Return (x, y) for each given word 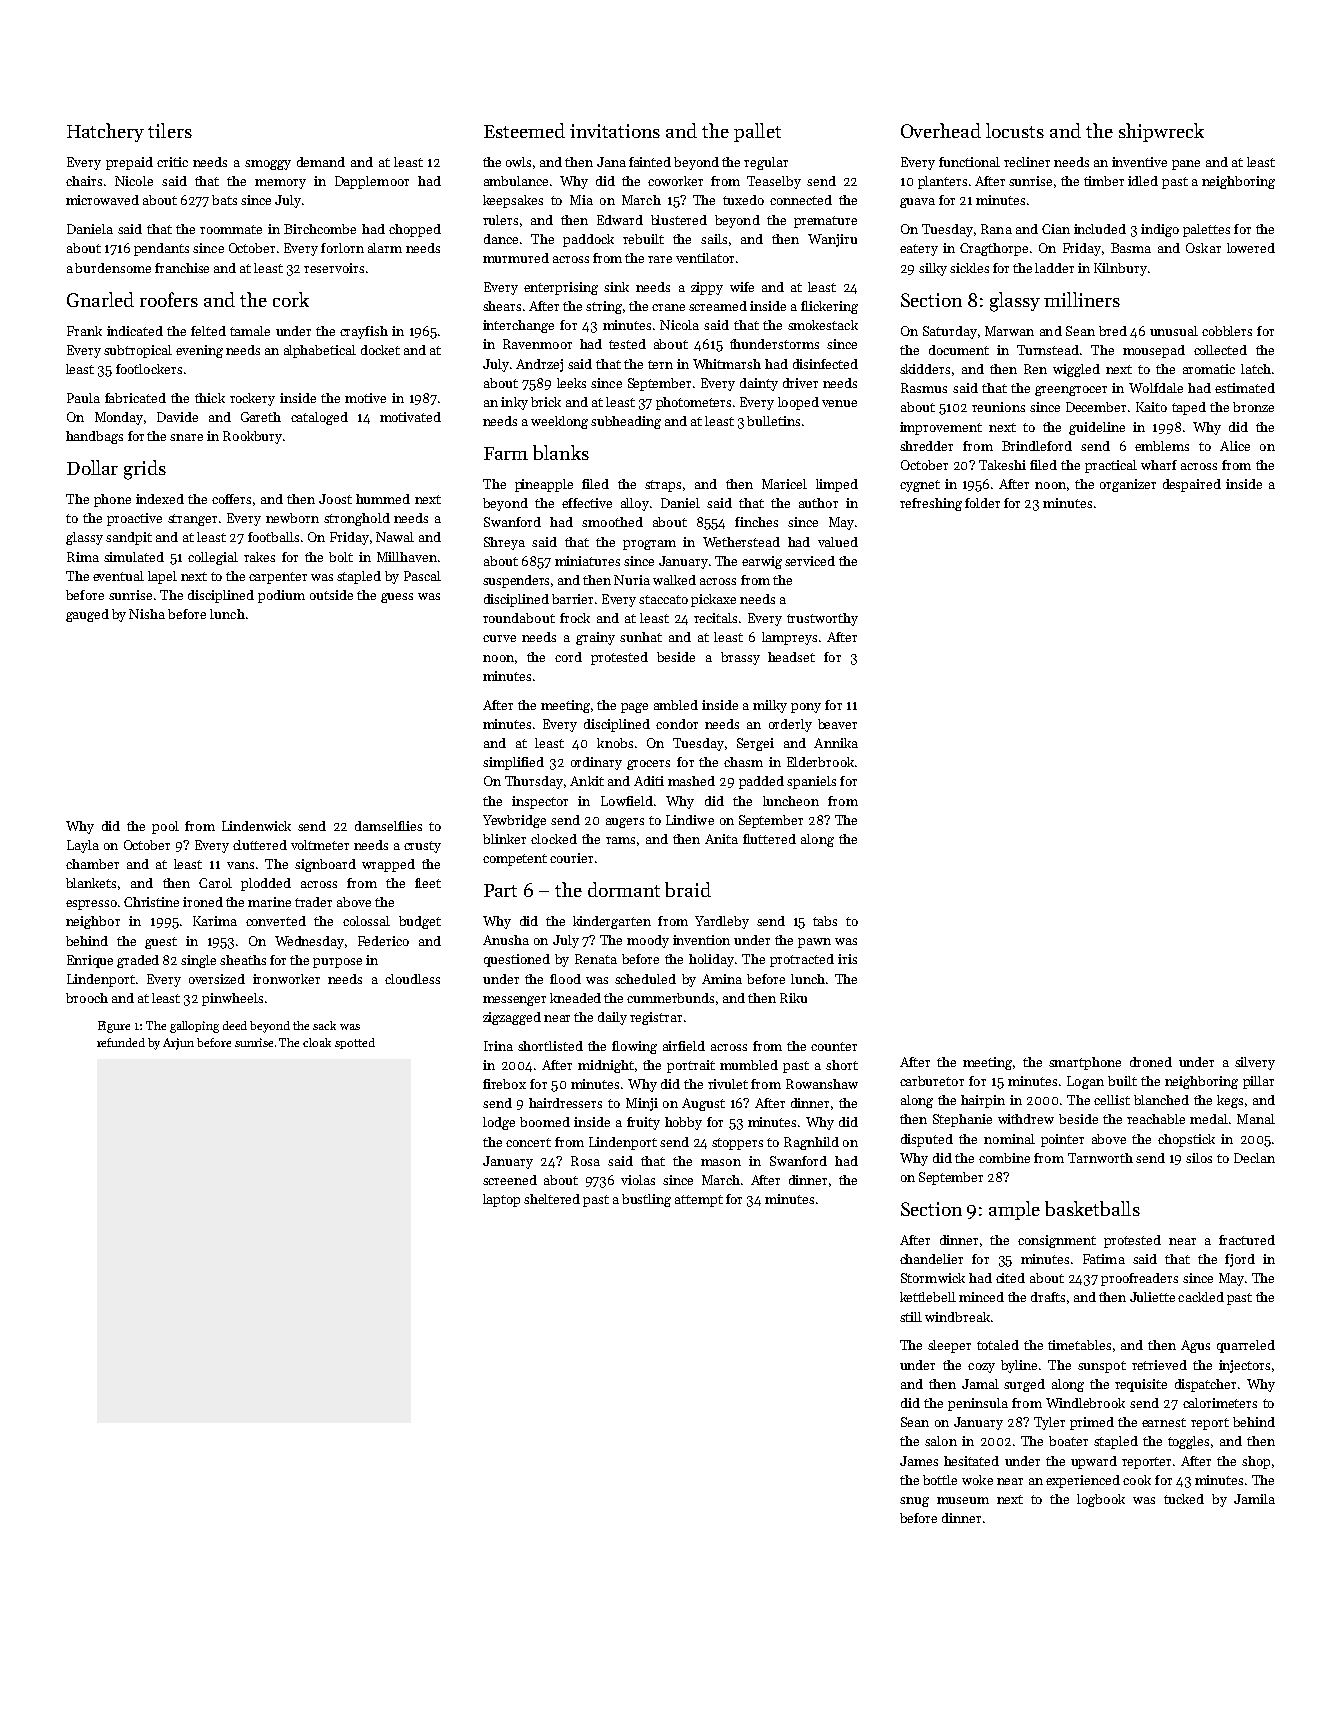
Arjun (178, 1044)
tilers (170, 130)
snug (914, 1502)
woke (977, 1480)
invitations (615, 131)
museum (963, 1500)
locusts (1015, 130)
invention (701, 940)
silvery (1255, 1063)
